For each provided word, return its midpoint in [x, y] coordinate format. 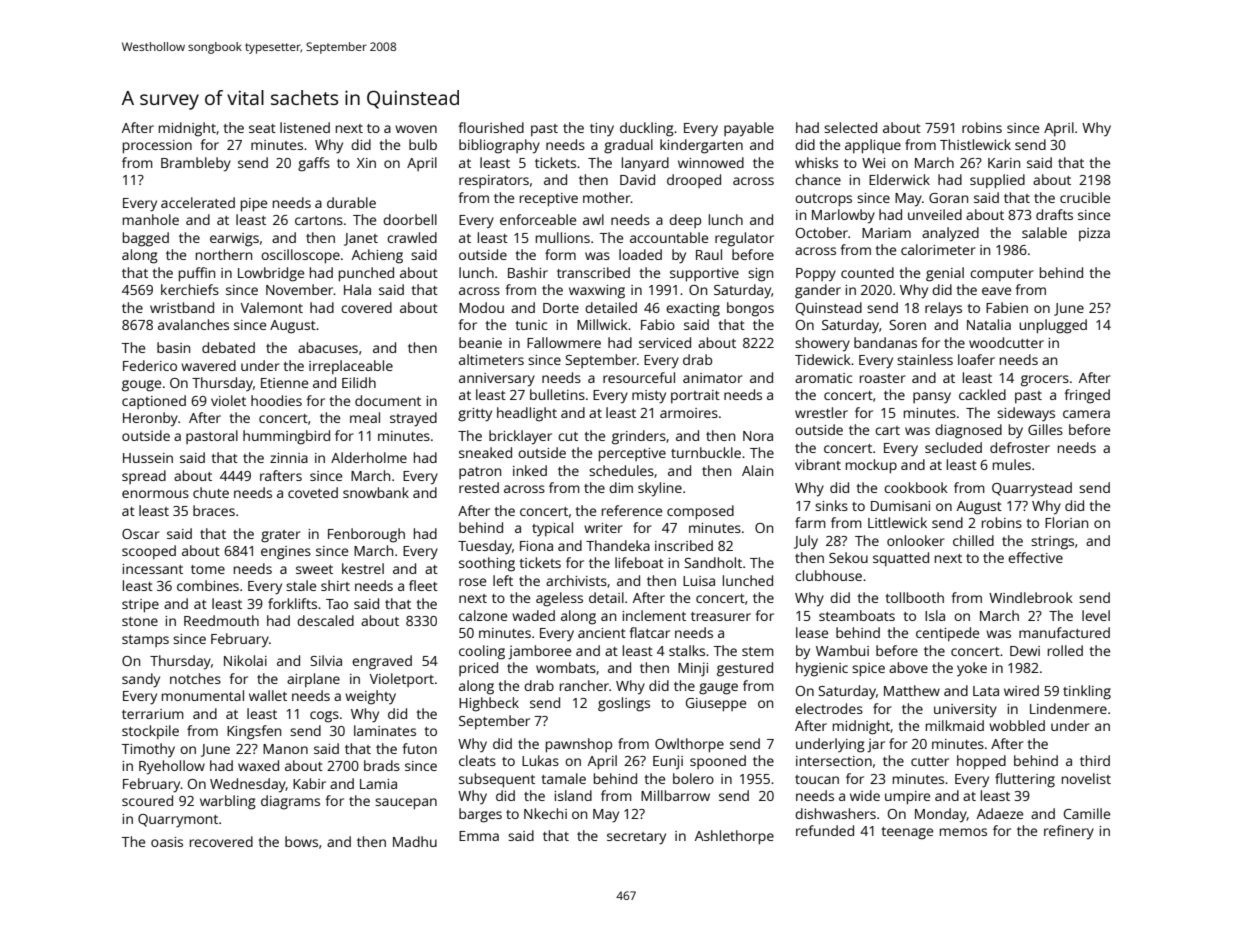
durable [351, 202]
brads [382, 765]
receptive [549, 200]
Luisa [699, 581]
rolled [1065, 650]
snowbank [376, 492]
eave [996, 291]
